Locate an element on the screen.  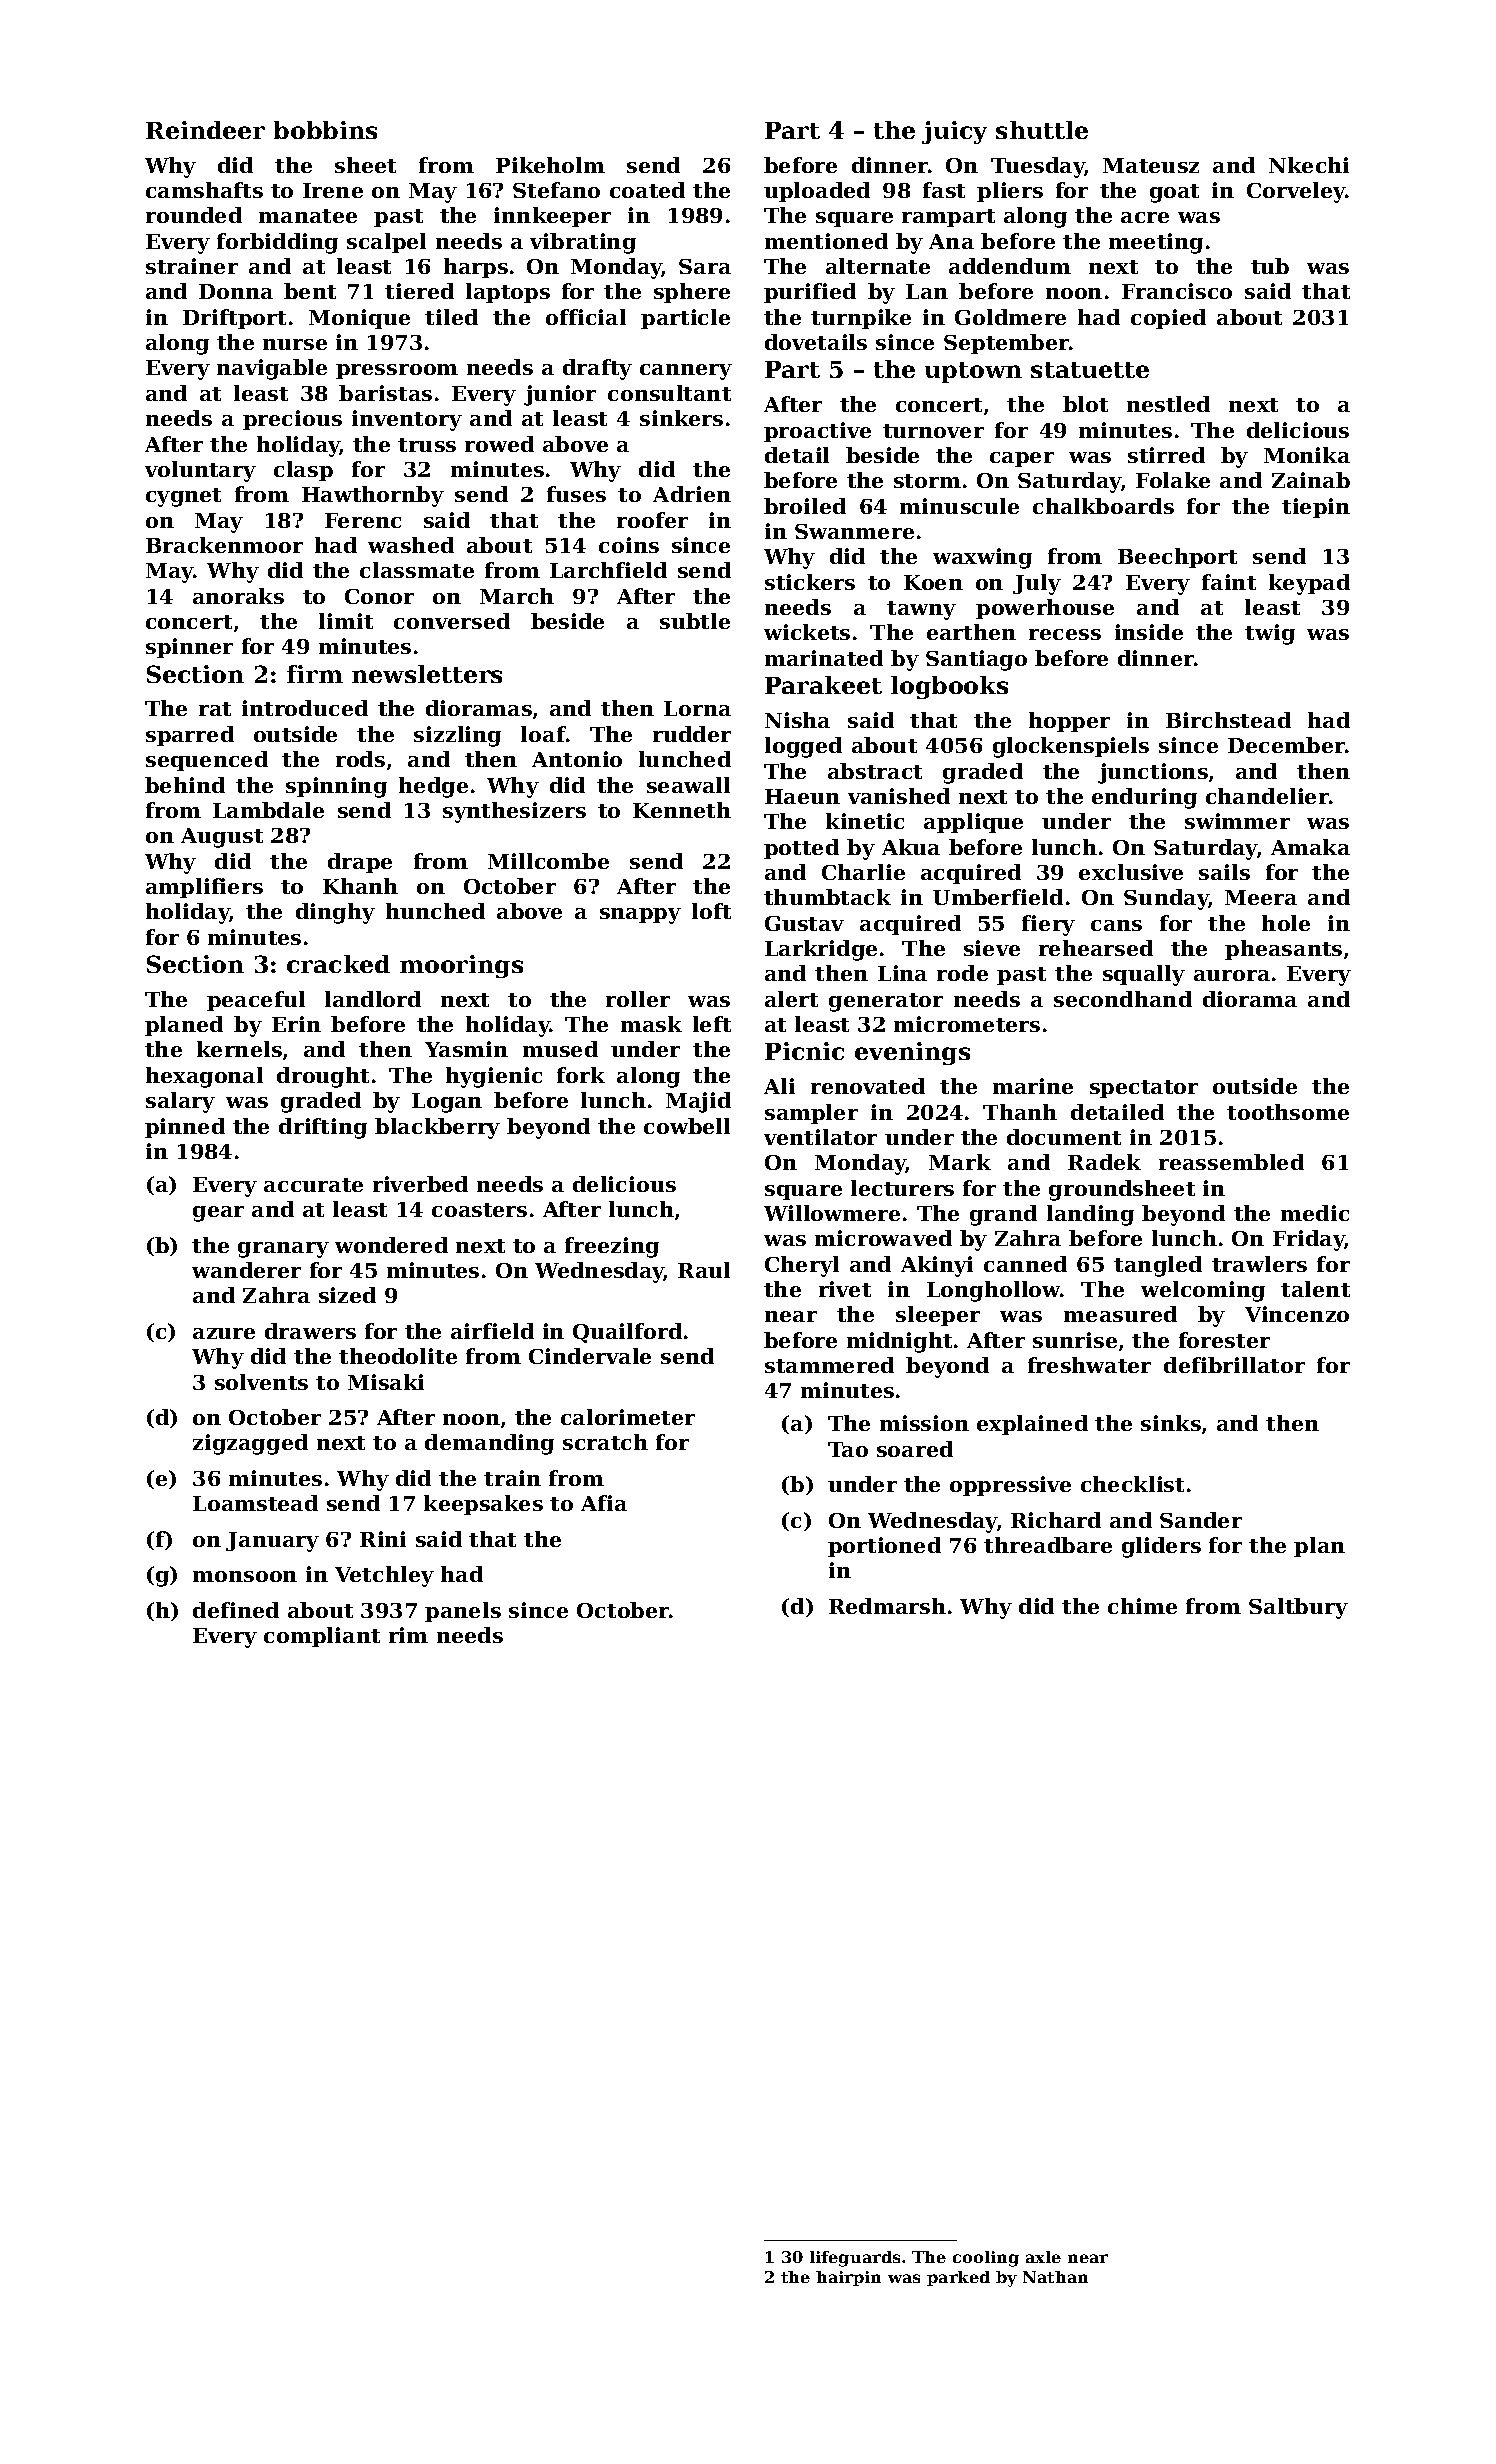
Afia is located at coordinates (604, 1503).
